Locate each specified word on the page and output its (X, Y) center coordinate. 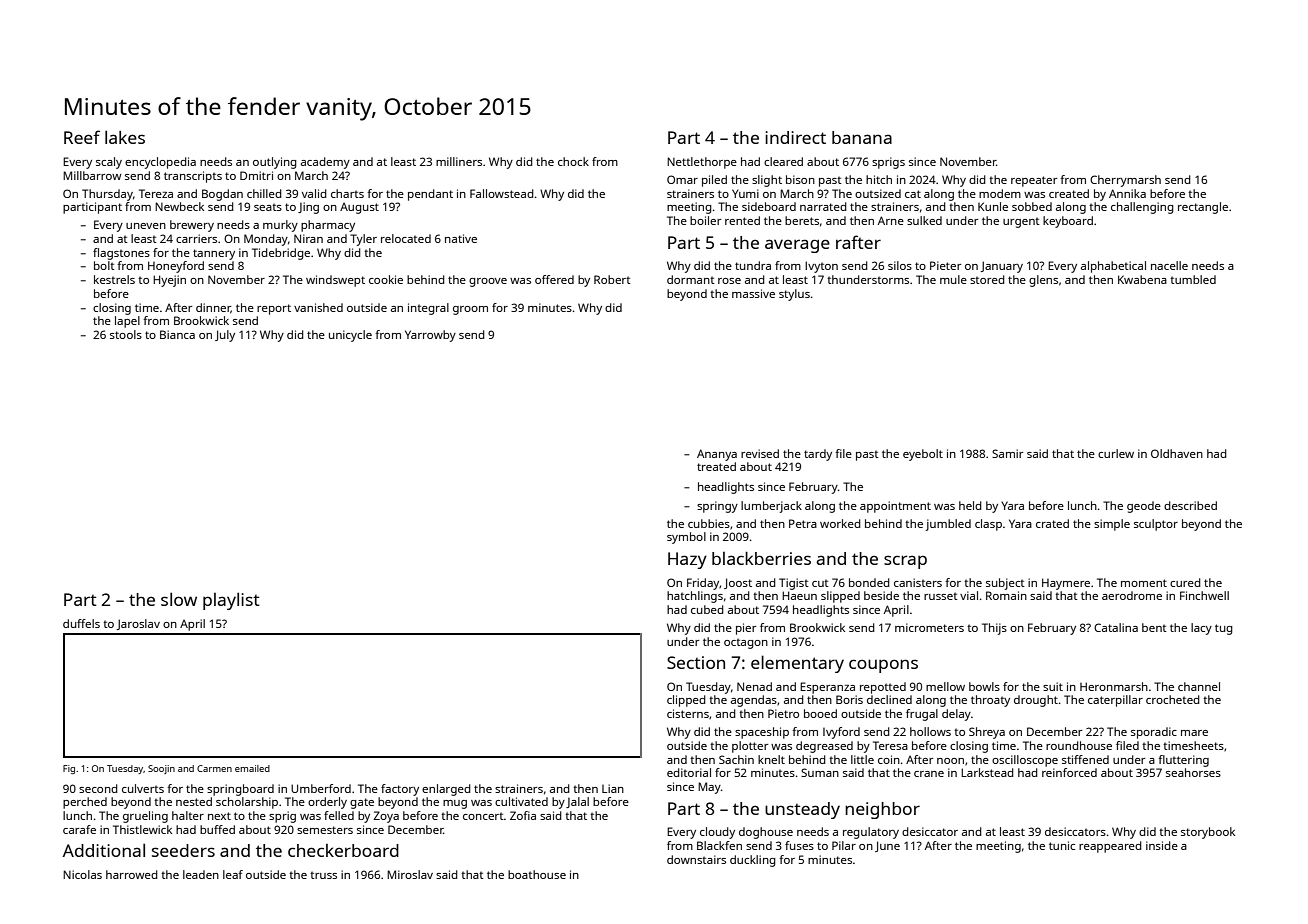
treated (716, 466)
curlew (1116, 453)
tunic (1062, 845)
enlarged (446, 790)
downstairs (696, 859)
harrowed (132, 874)
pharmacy (328, 226)
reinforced (1069, 772)
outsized (878, 193)
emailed (252, 768)
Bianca (177, 334)
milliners (459, 161)
